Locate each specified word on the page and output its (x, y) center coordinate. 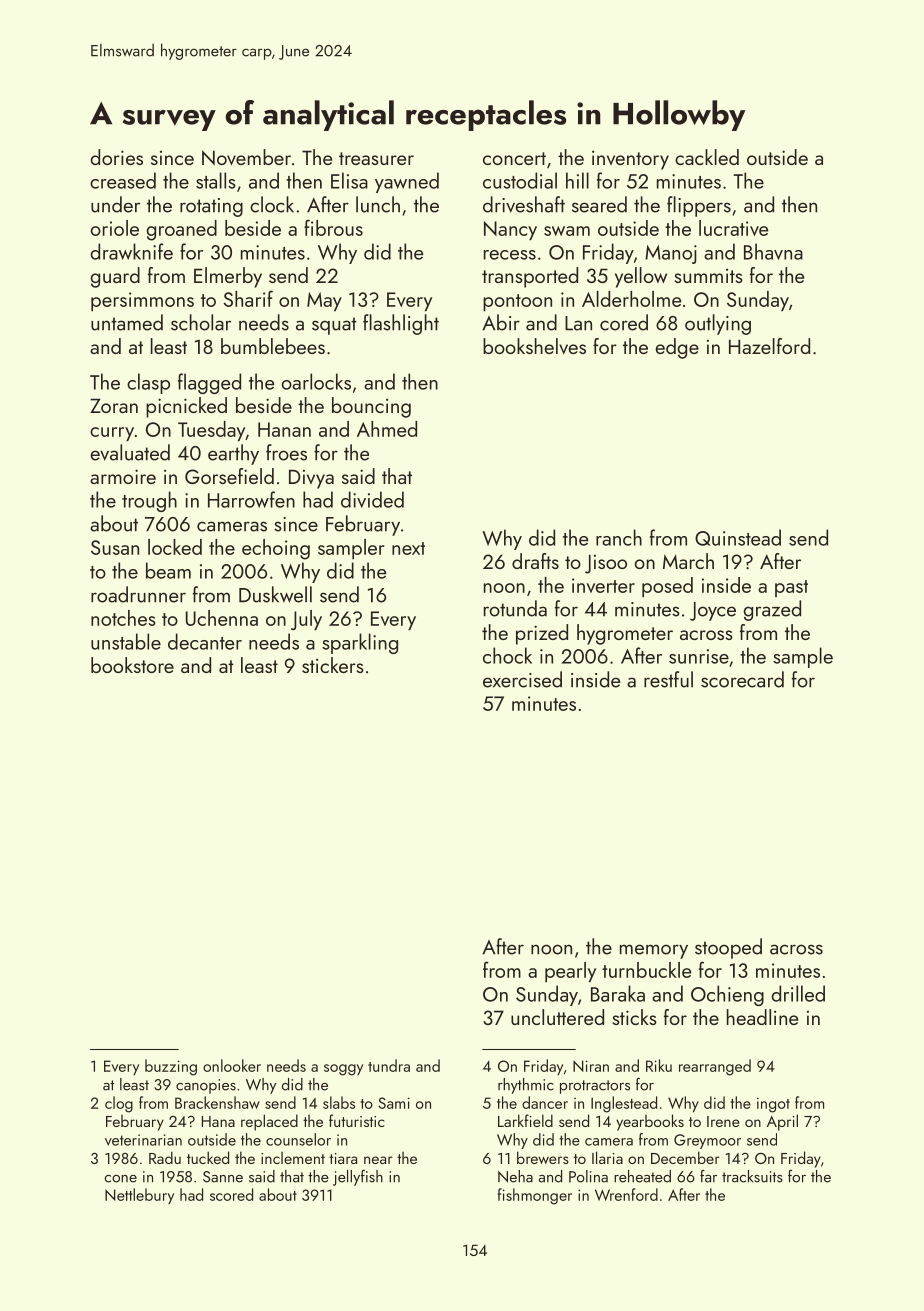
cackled (707, 157)
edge (677, 348)
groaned (182, 230)
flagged (209, 383)
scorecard (742, 679)
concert (514, 158)
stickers (333, 665)
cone (120, 1179)
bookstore (132, 665)
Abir (501, 322)
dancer (545, 1102)
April (782, 1122)
